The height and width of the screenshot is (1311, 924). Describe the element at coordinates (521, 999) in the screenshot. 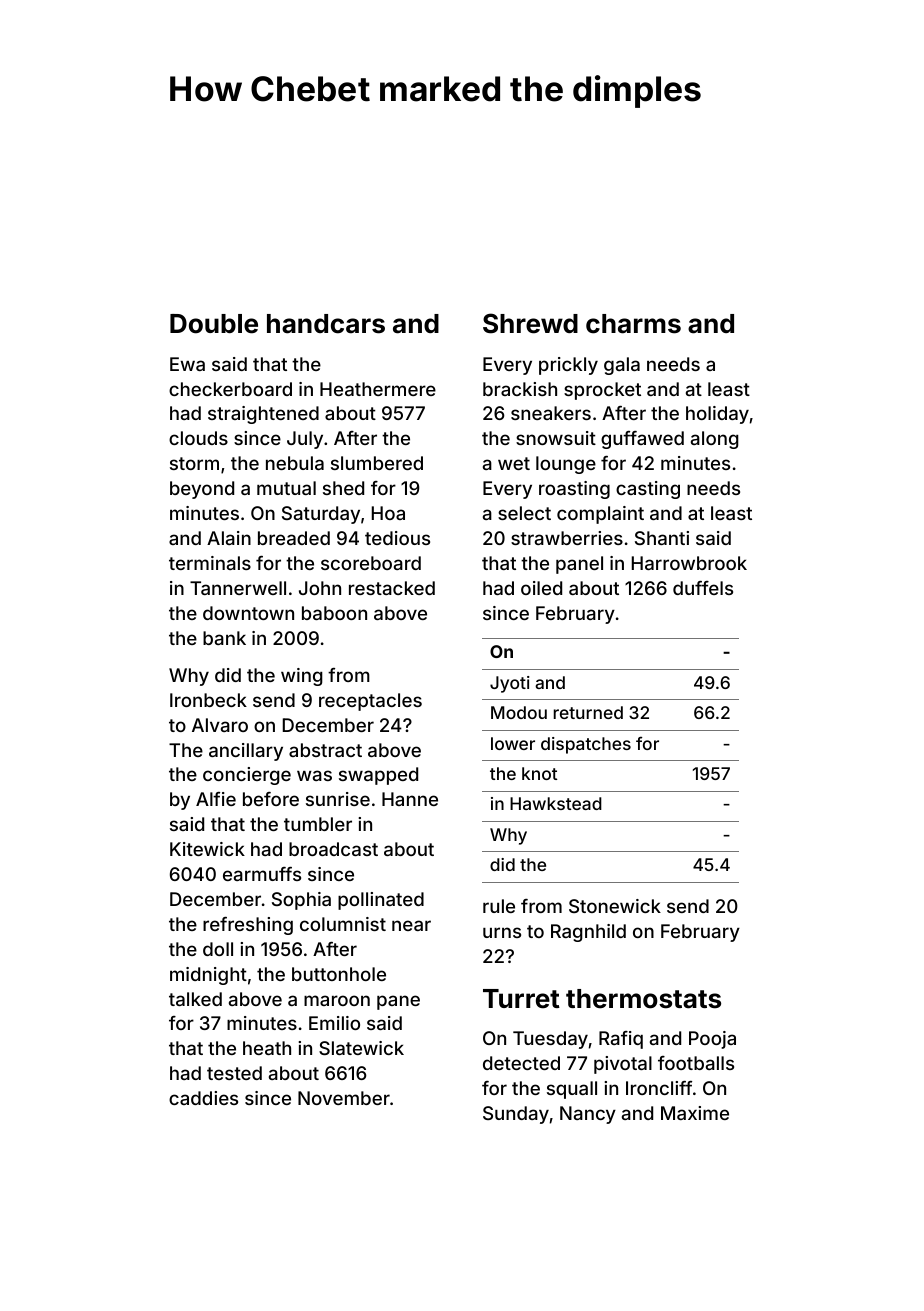

I see `Turret` at that location.
